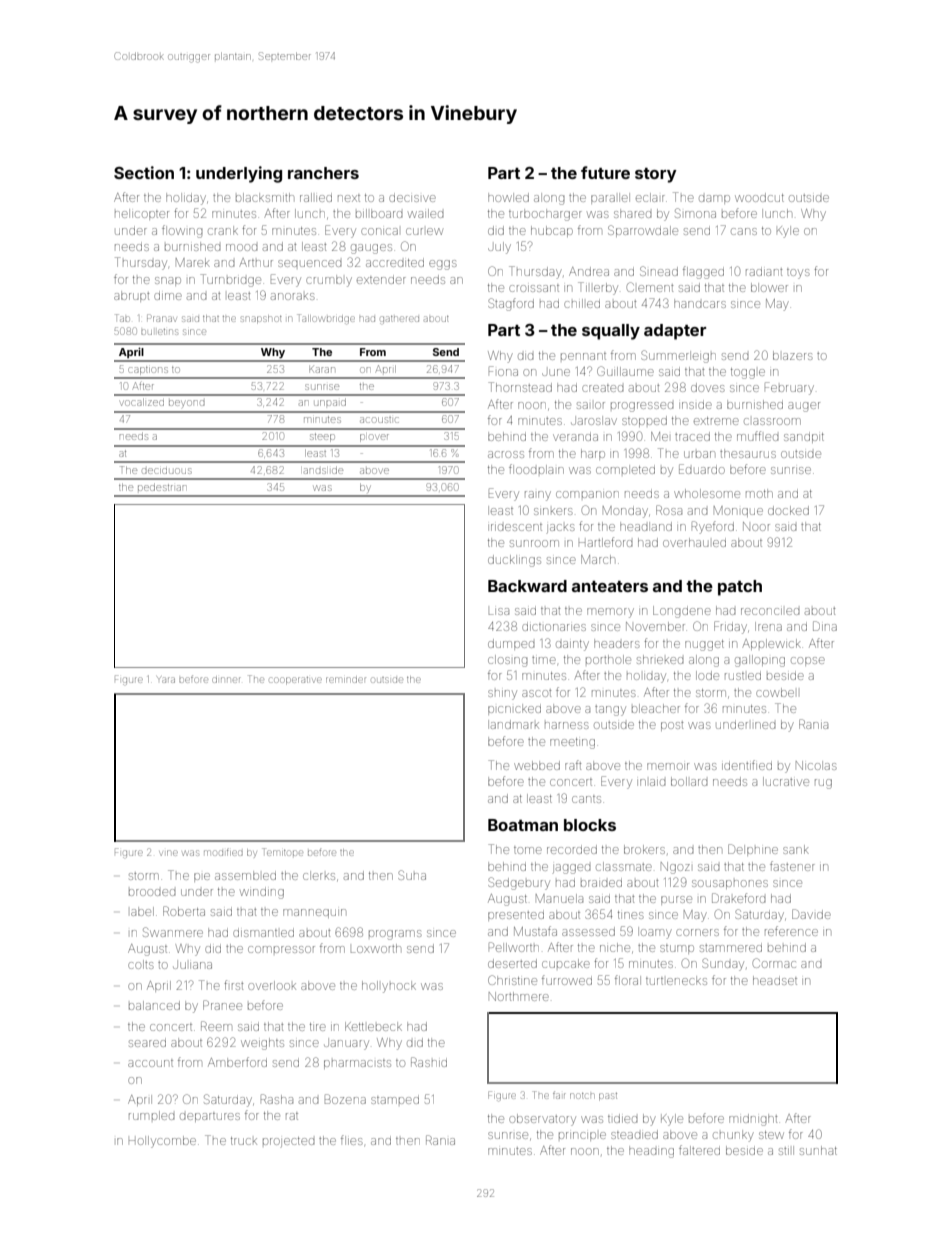  I want to click on Yara, so click(166, 680).
